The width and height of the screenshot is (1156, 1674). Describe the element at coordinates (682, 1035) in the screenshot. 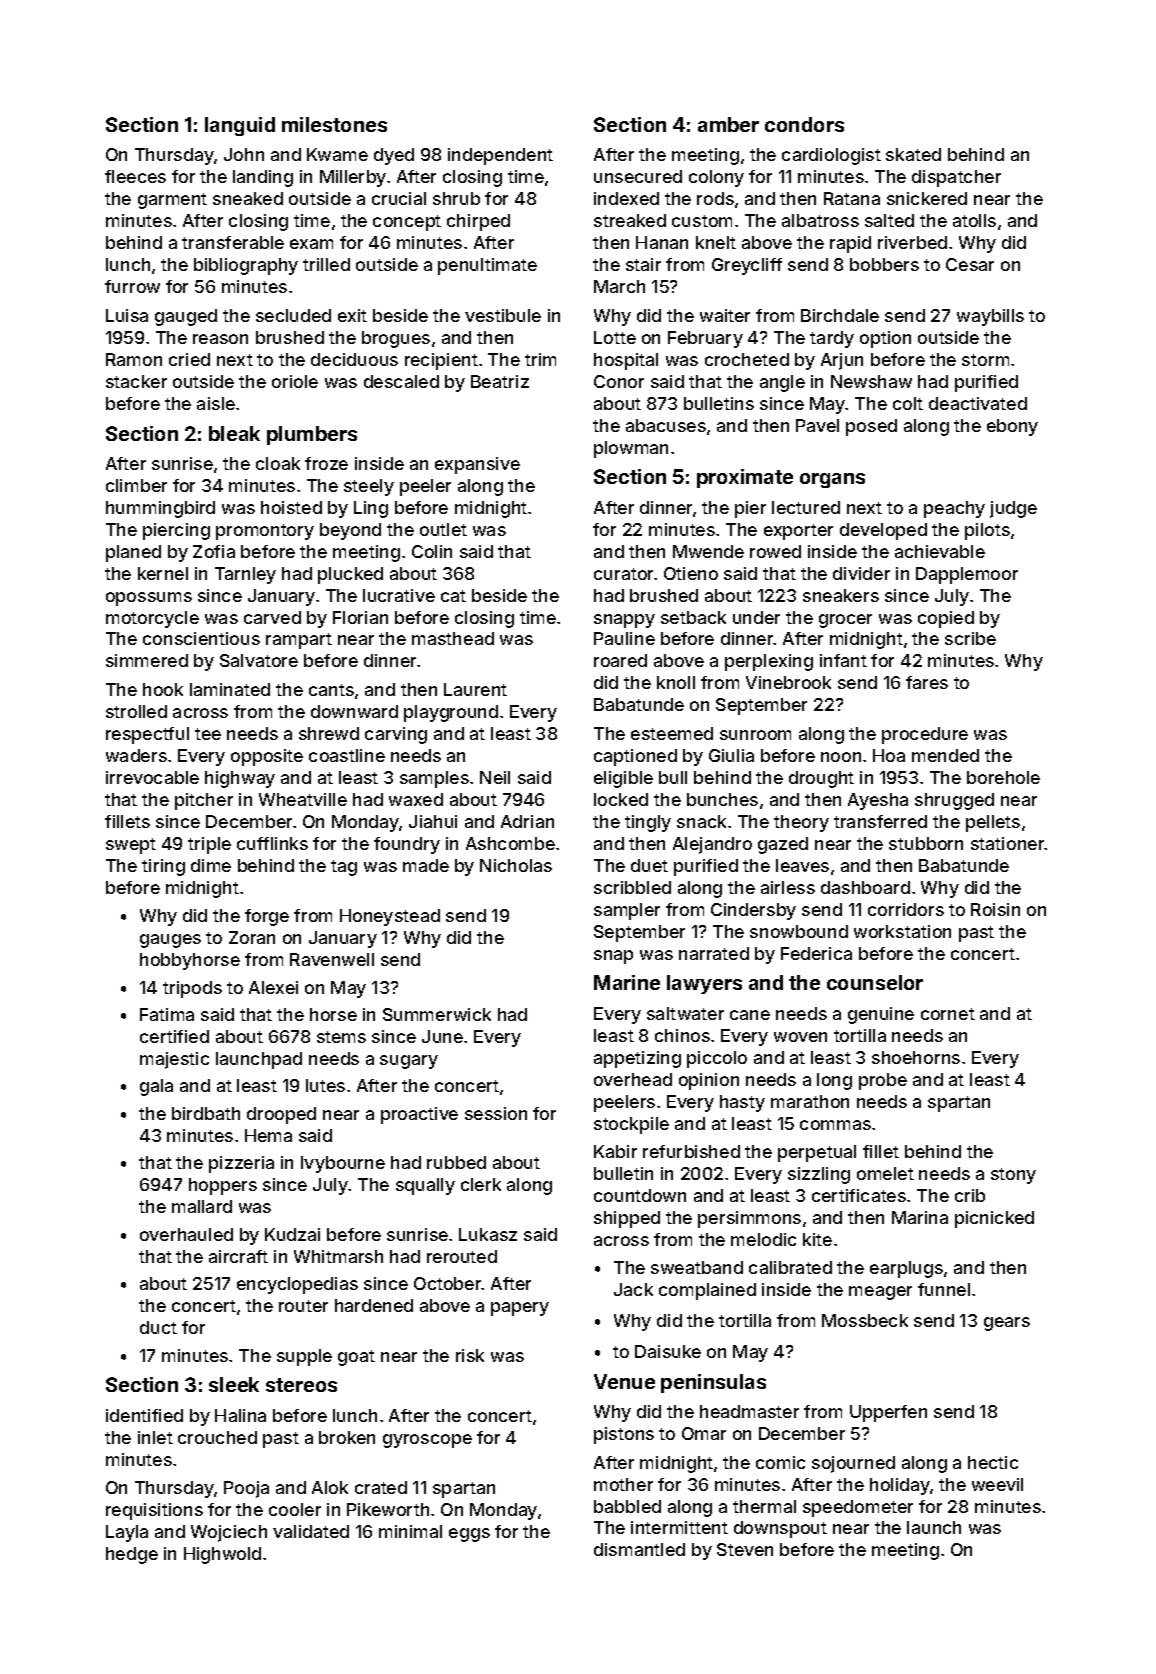

I see `chinos` at that location.
